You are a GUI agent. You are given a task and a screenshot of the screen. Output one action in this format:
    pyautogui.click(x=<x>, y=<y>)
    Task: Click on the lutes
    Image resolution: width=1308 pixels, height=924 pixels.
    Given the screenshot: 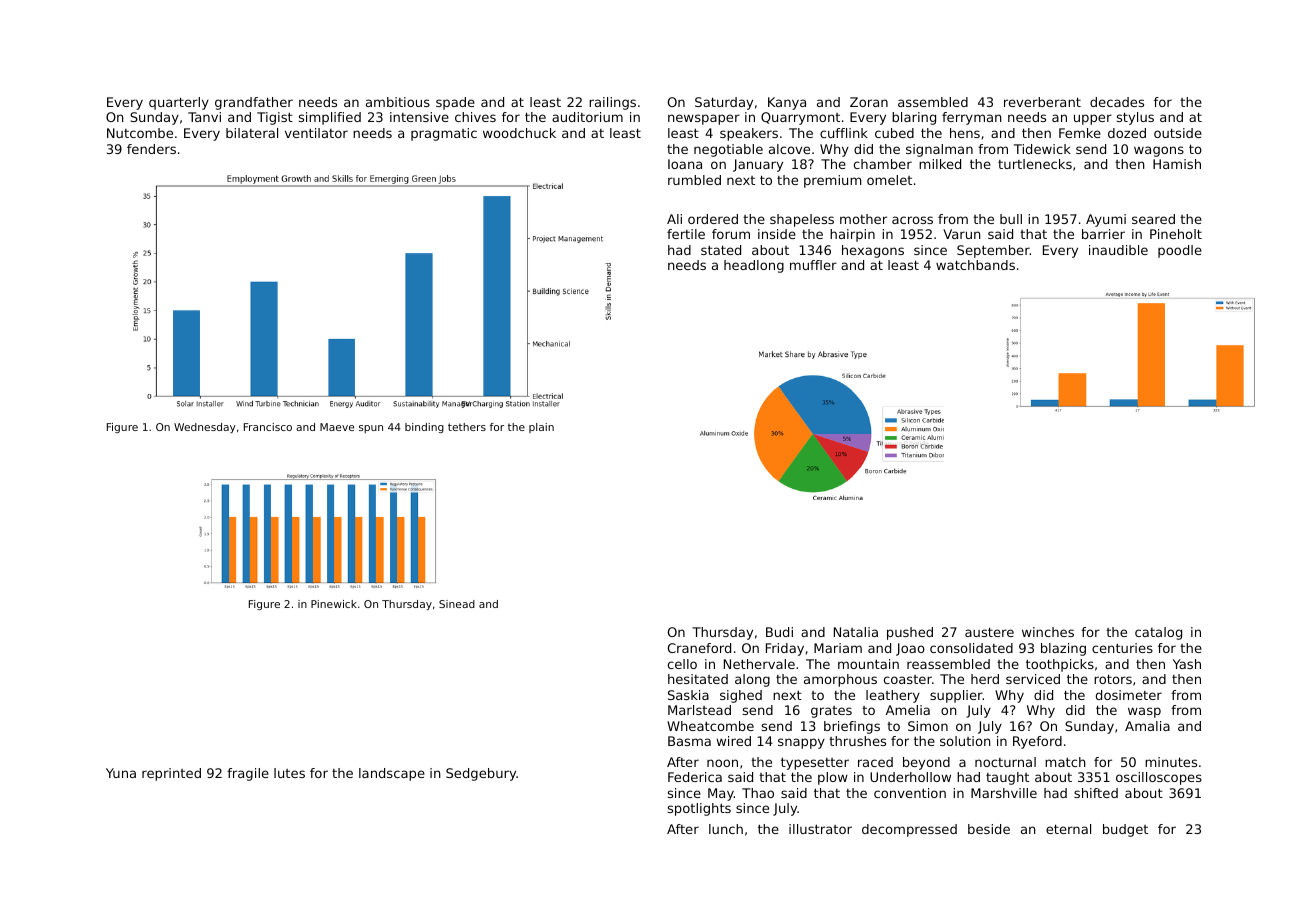 What is the action you would take?
    pyautogui.click(x=289, y=773)
